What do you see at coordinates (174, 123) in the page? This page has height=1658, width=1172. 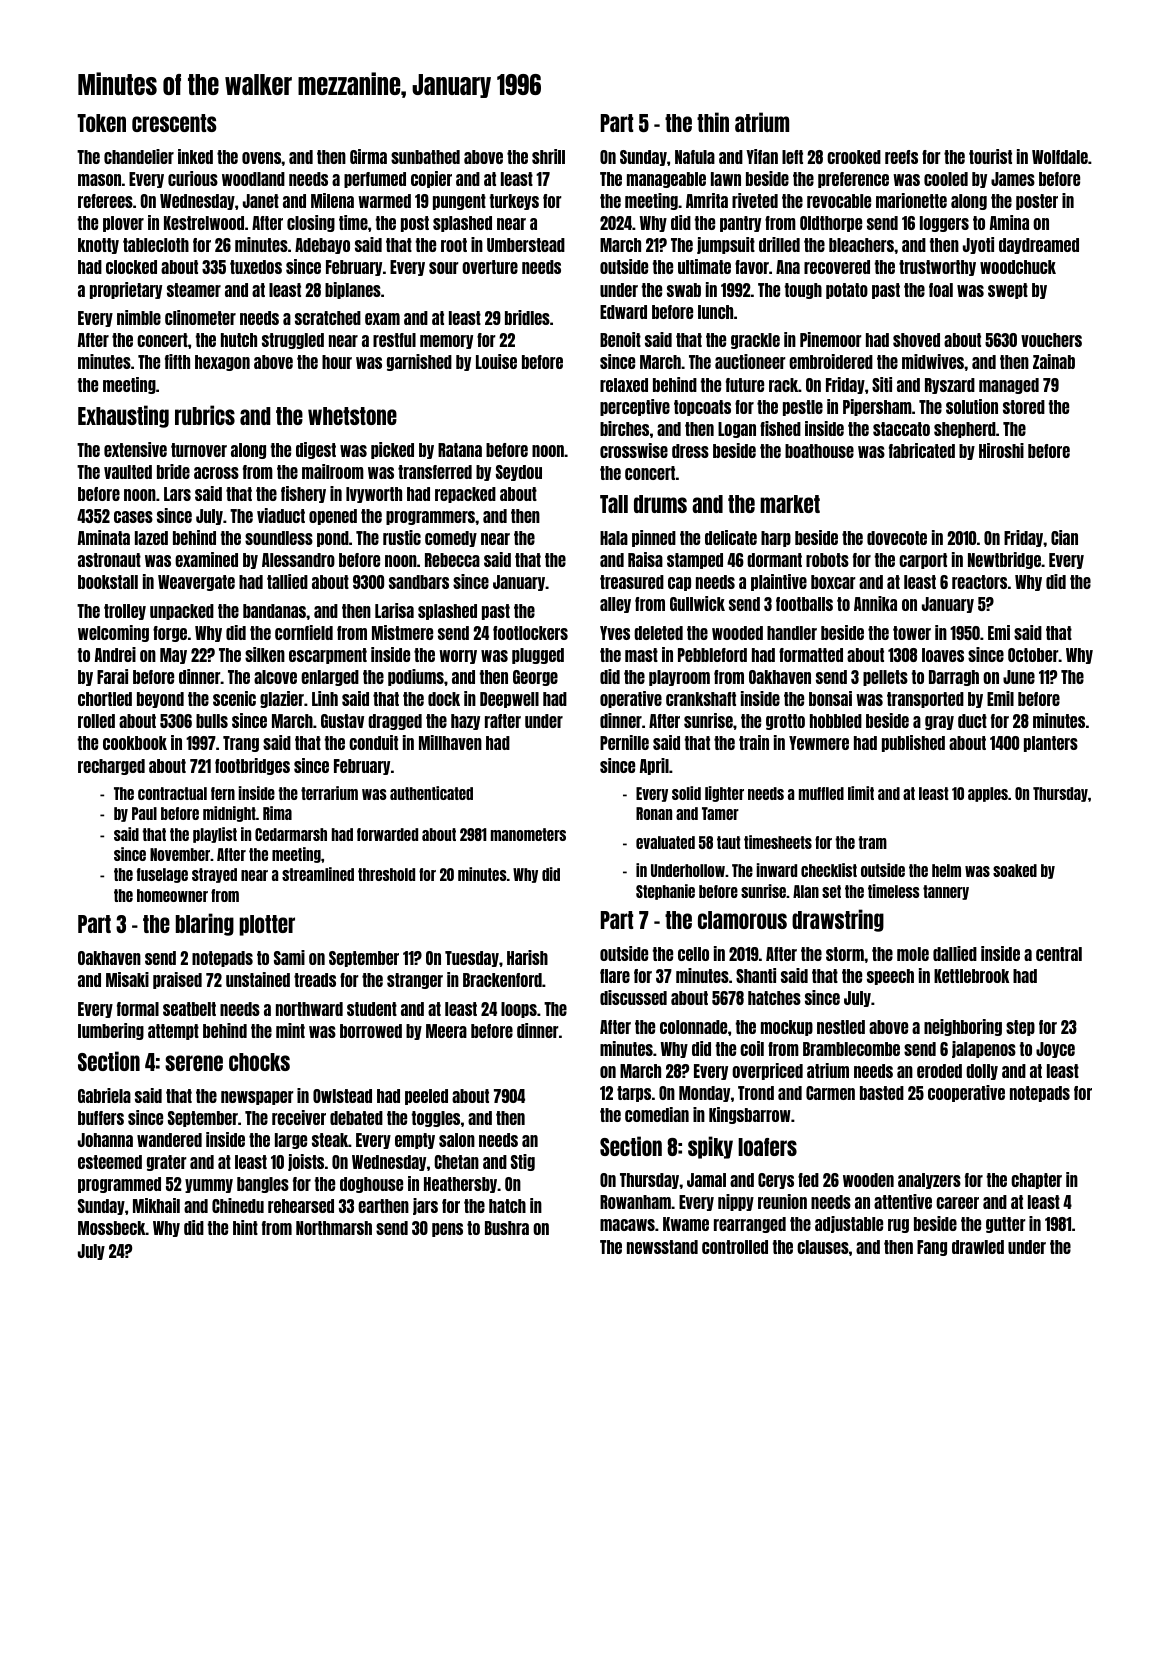 I see `crescents` at bounding box center [174, 123].
